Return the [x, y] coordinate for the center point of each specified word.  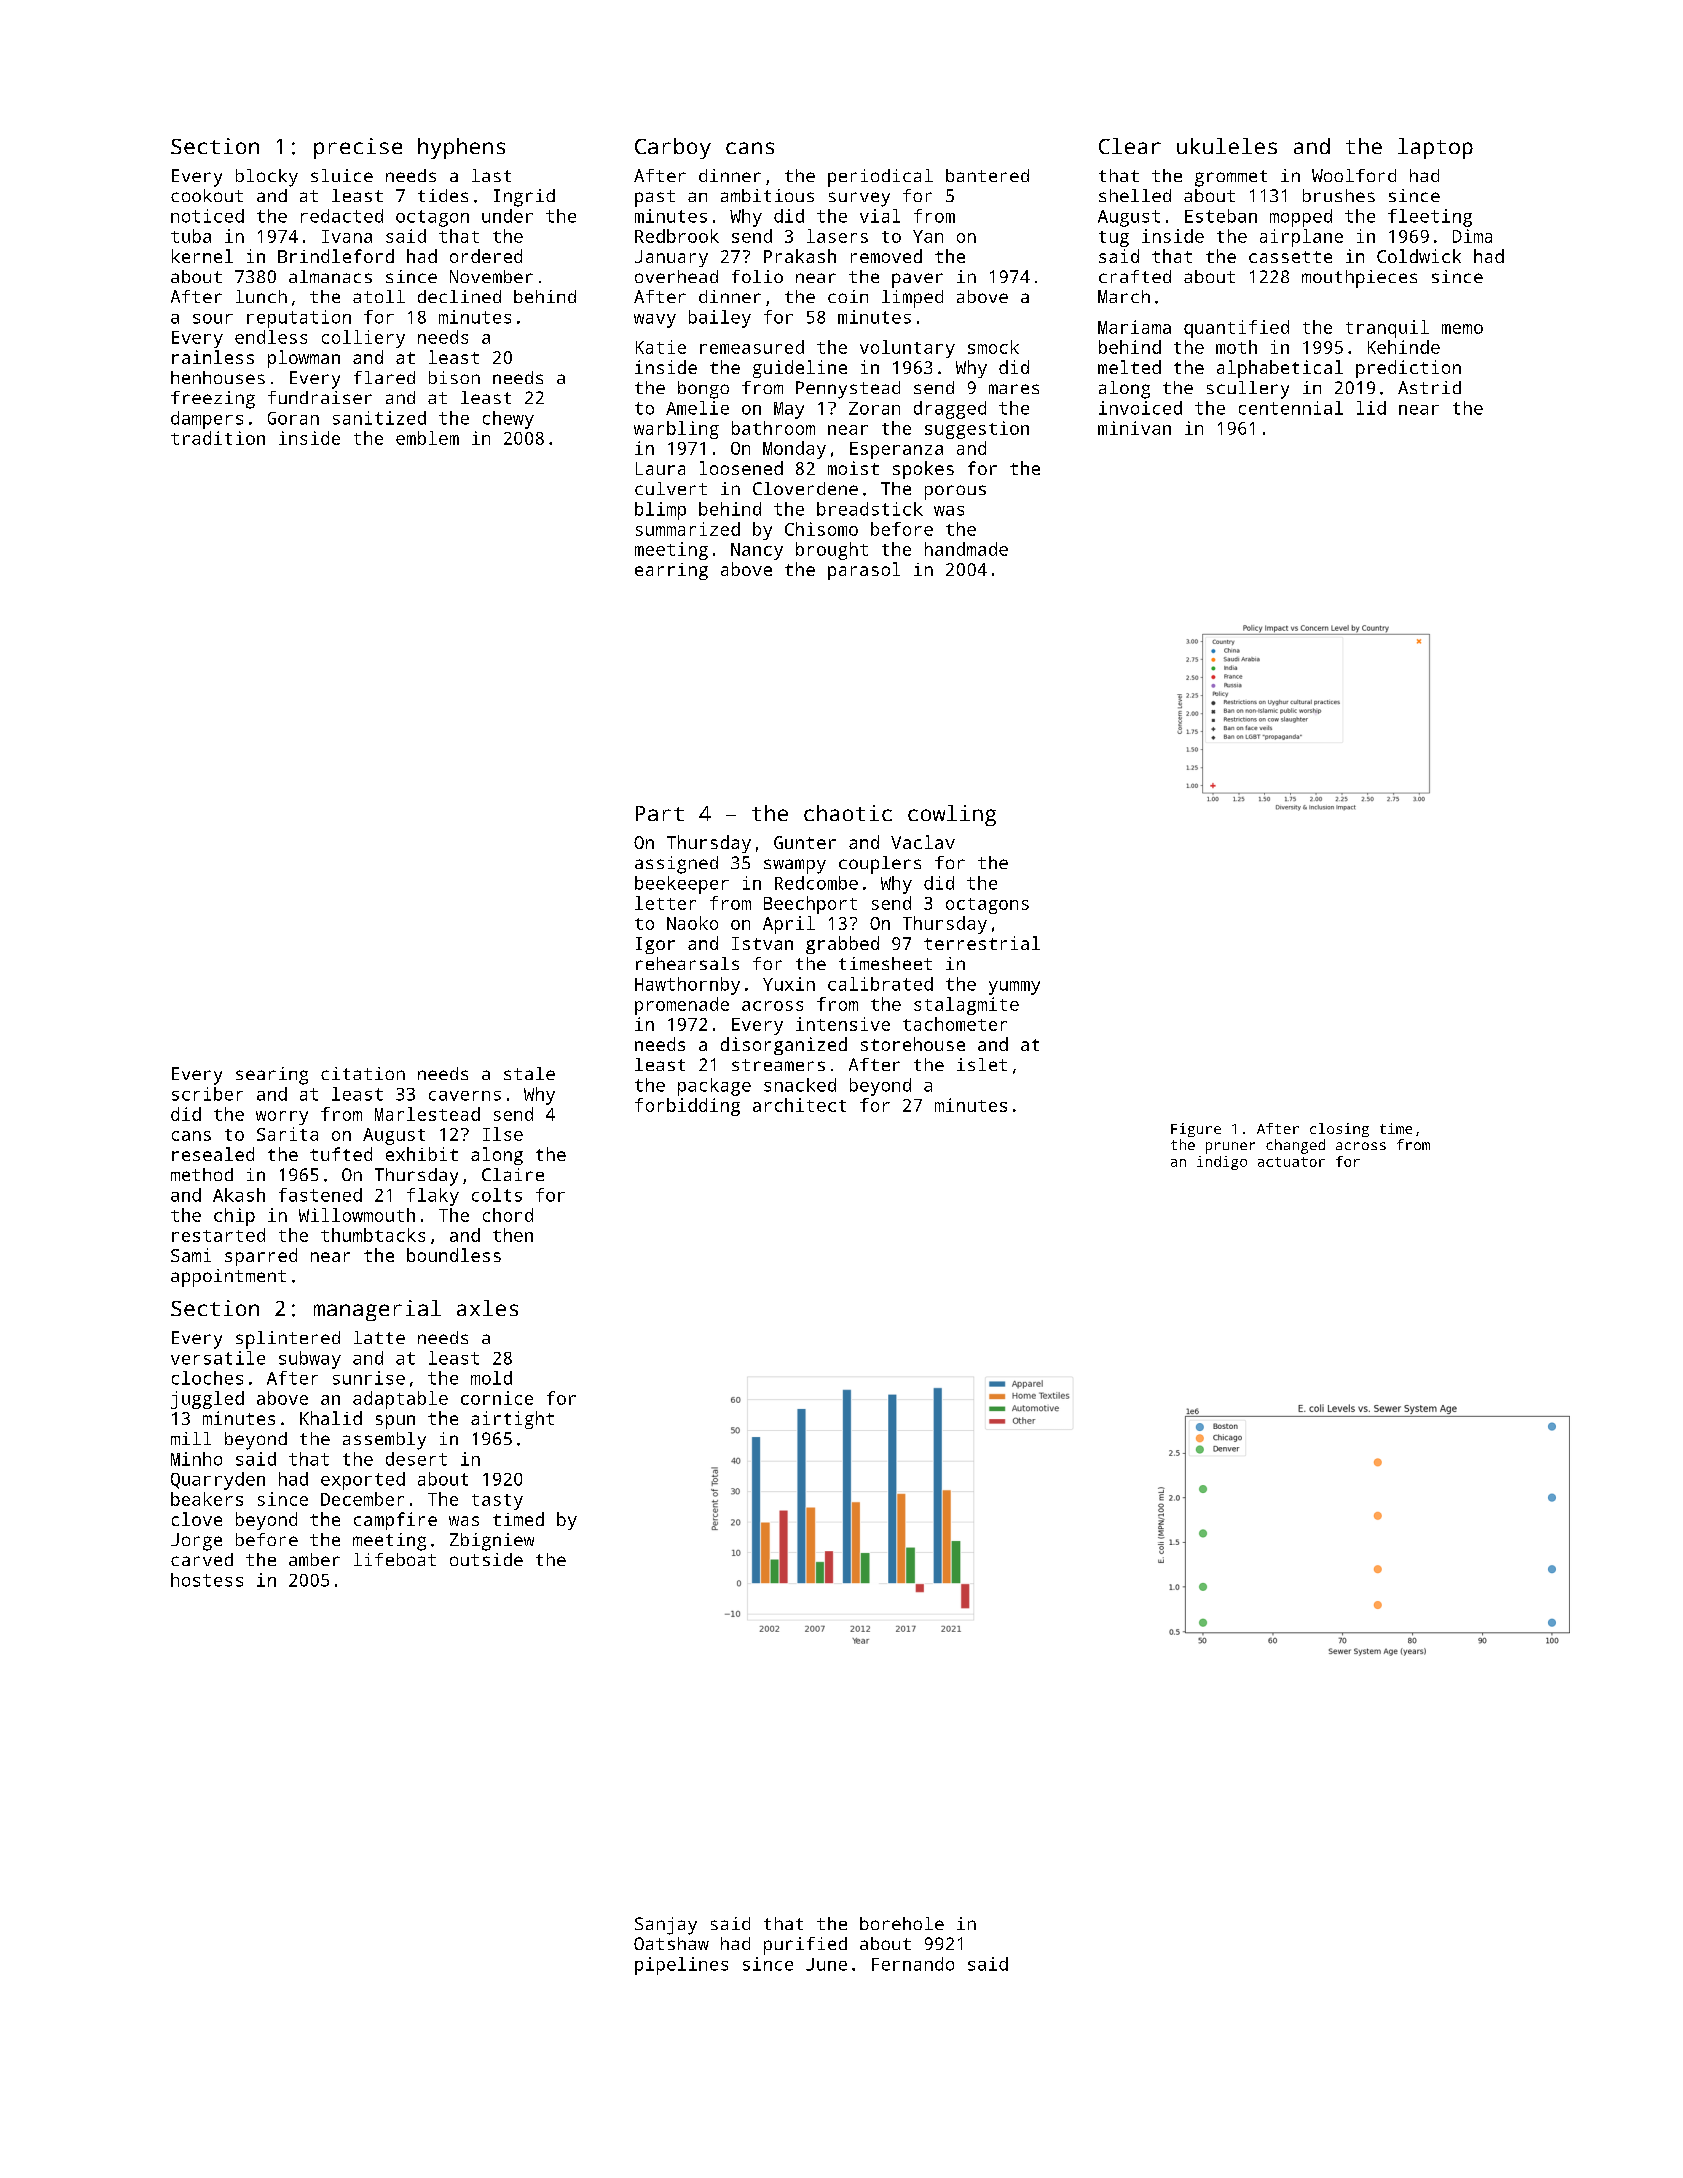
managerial [377, 1310]
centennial [1291, 408]
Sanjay [666, 1926]
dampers [207, 420]
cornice [497, 1398]
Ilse [503, 1134]
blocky [267, 178]
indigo [1222, 1163]
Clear [1130, 146]
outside [486, 1559]
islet [982, 1064]
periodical [880, 178]
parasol [864, 571]
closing [1339, 1130]
